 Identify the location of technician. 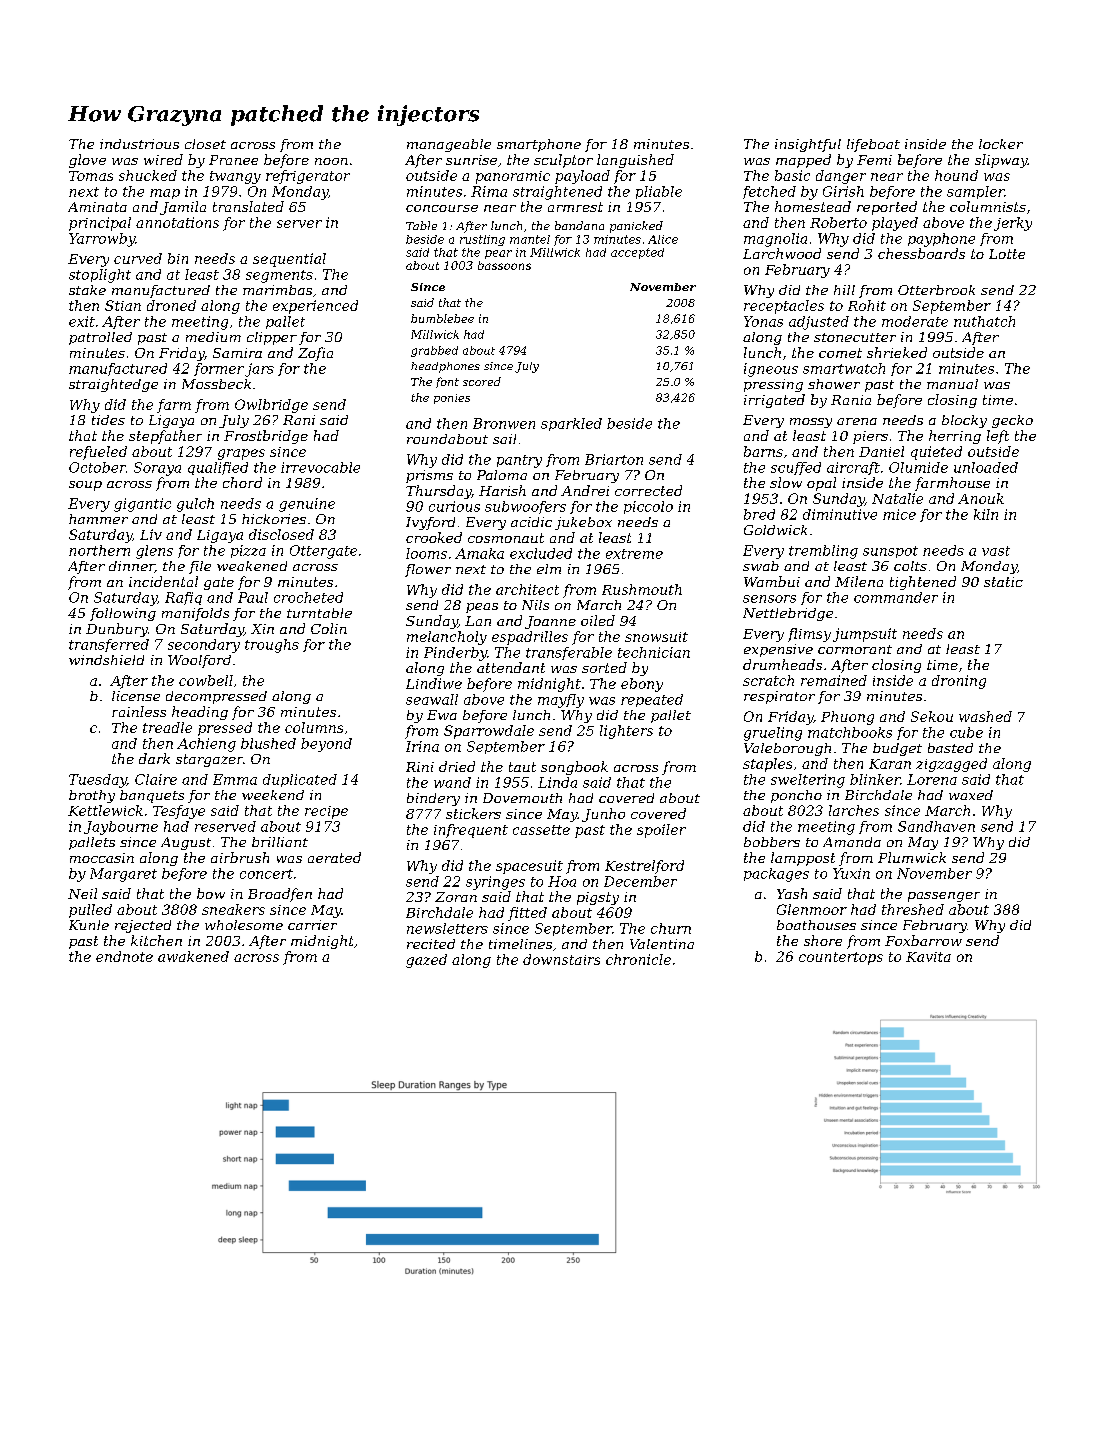
(654, 652).
